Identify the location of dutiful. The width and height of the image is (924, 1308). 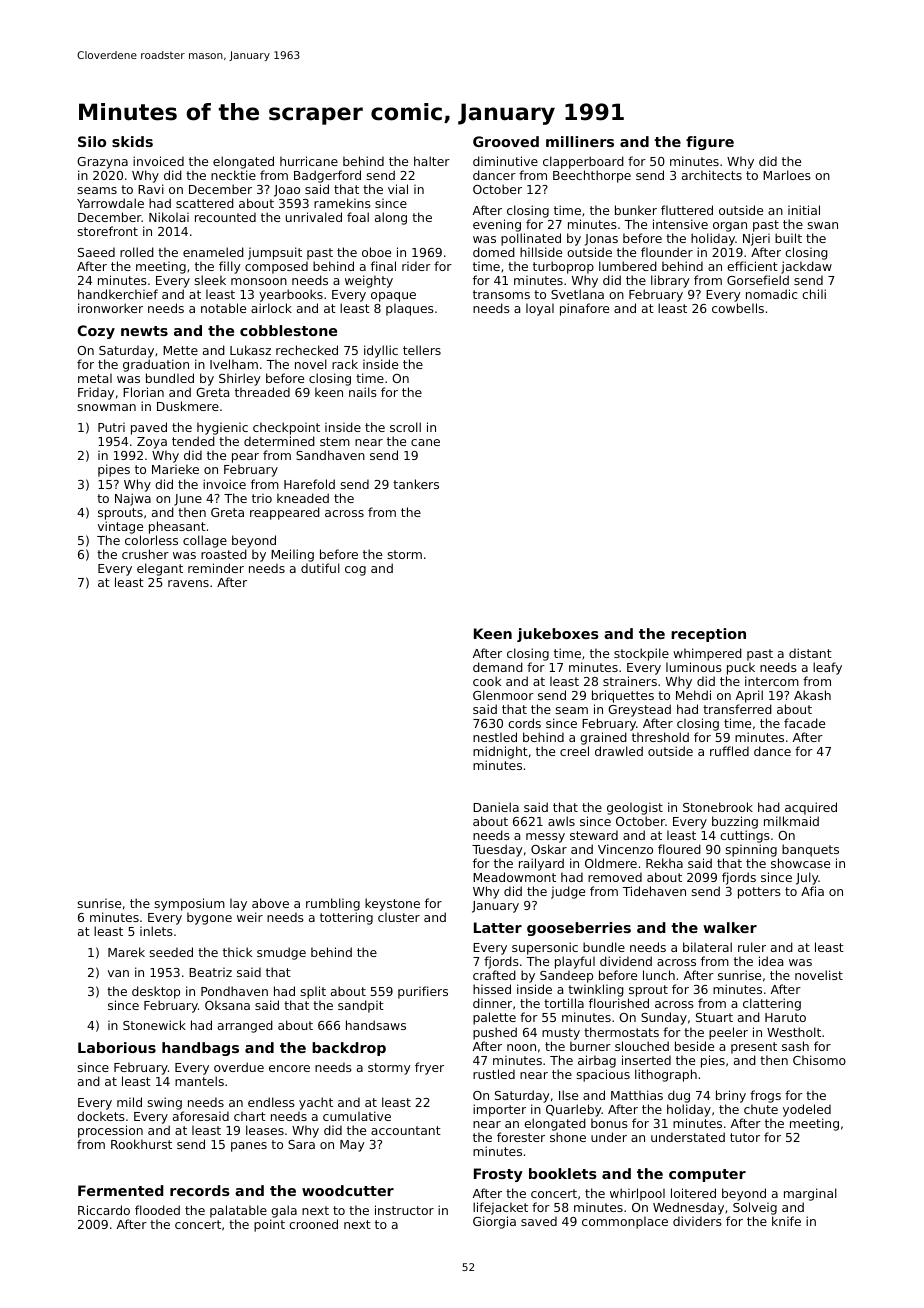
(320, 568).
